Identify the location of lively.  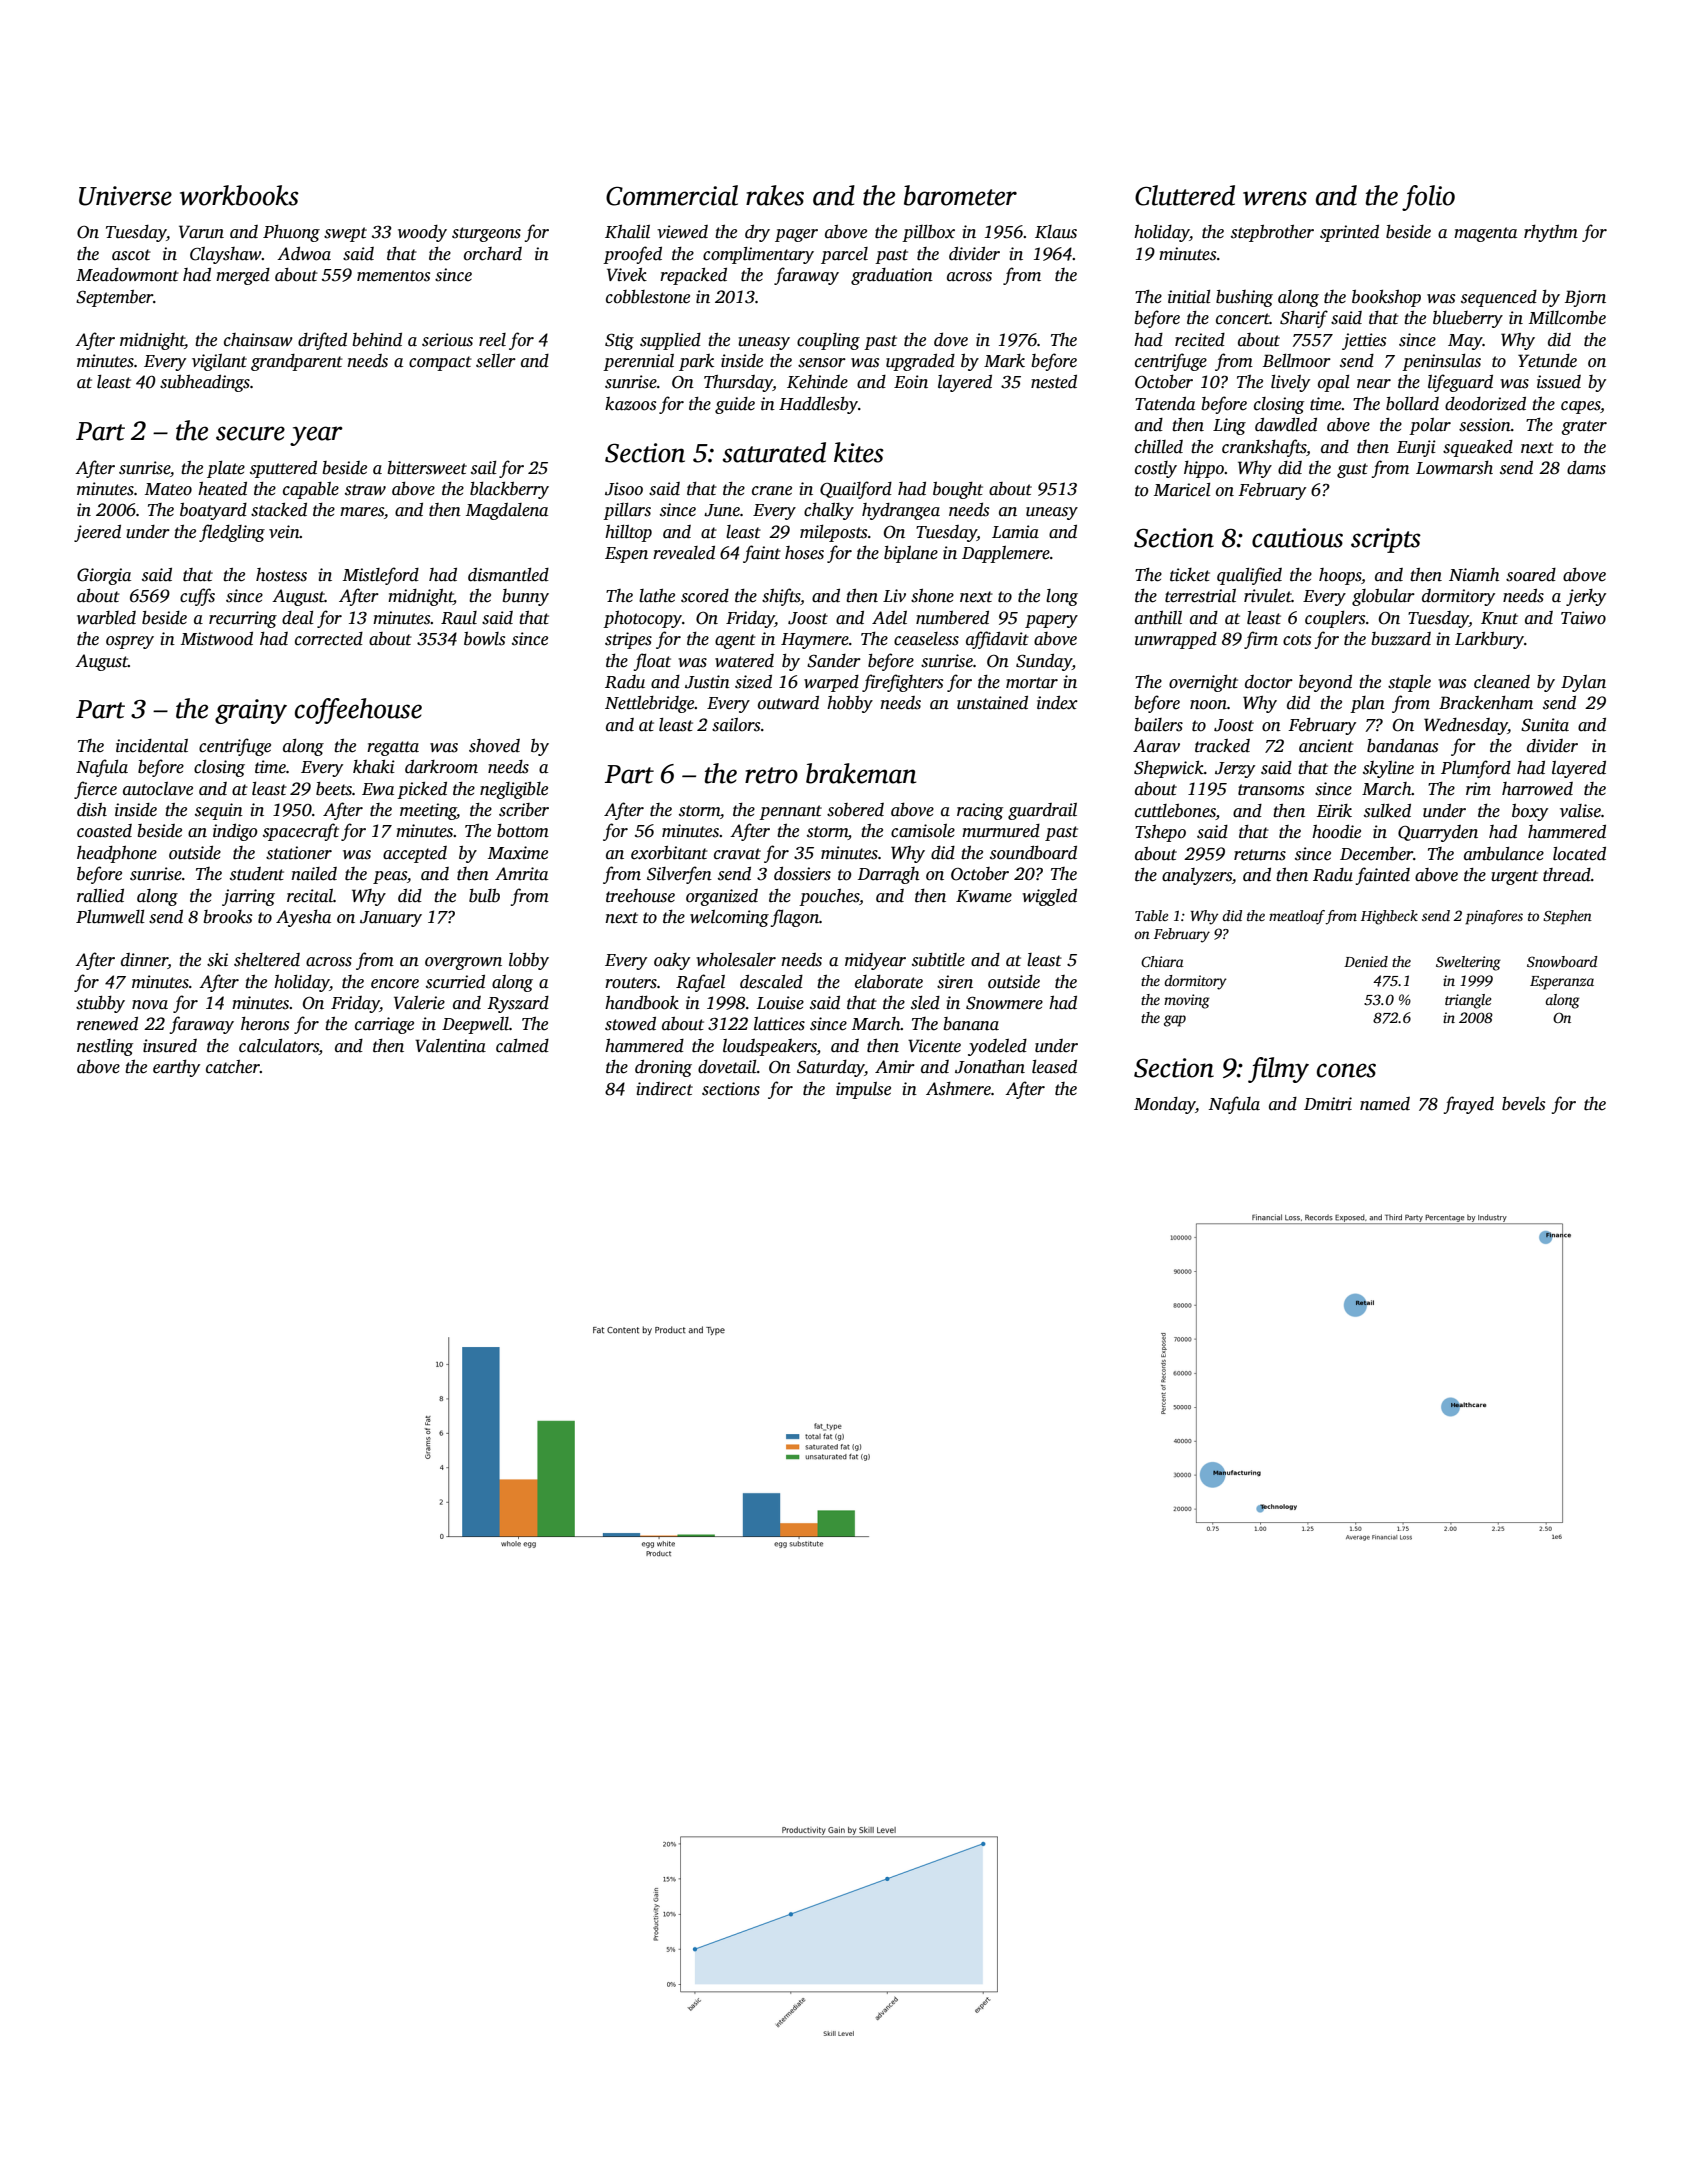
(1290, 383).
